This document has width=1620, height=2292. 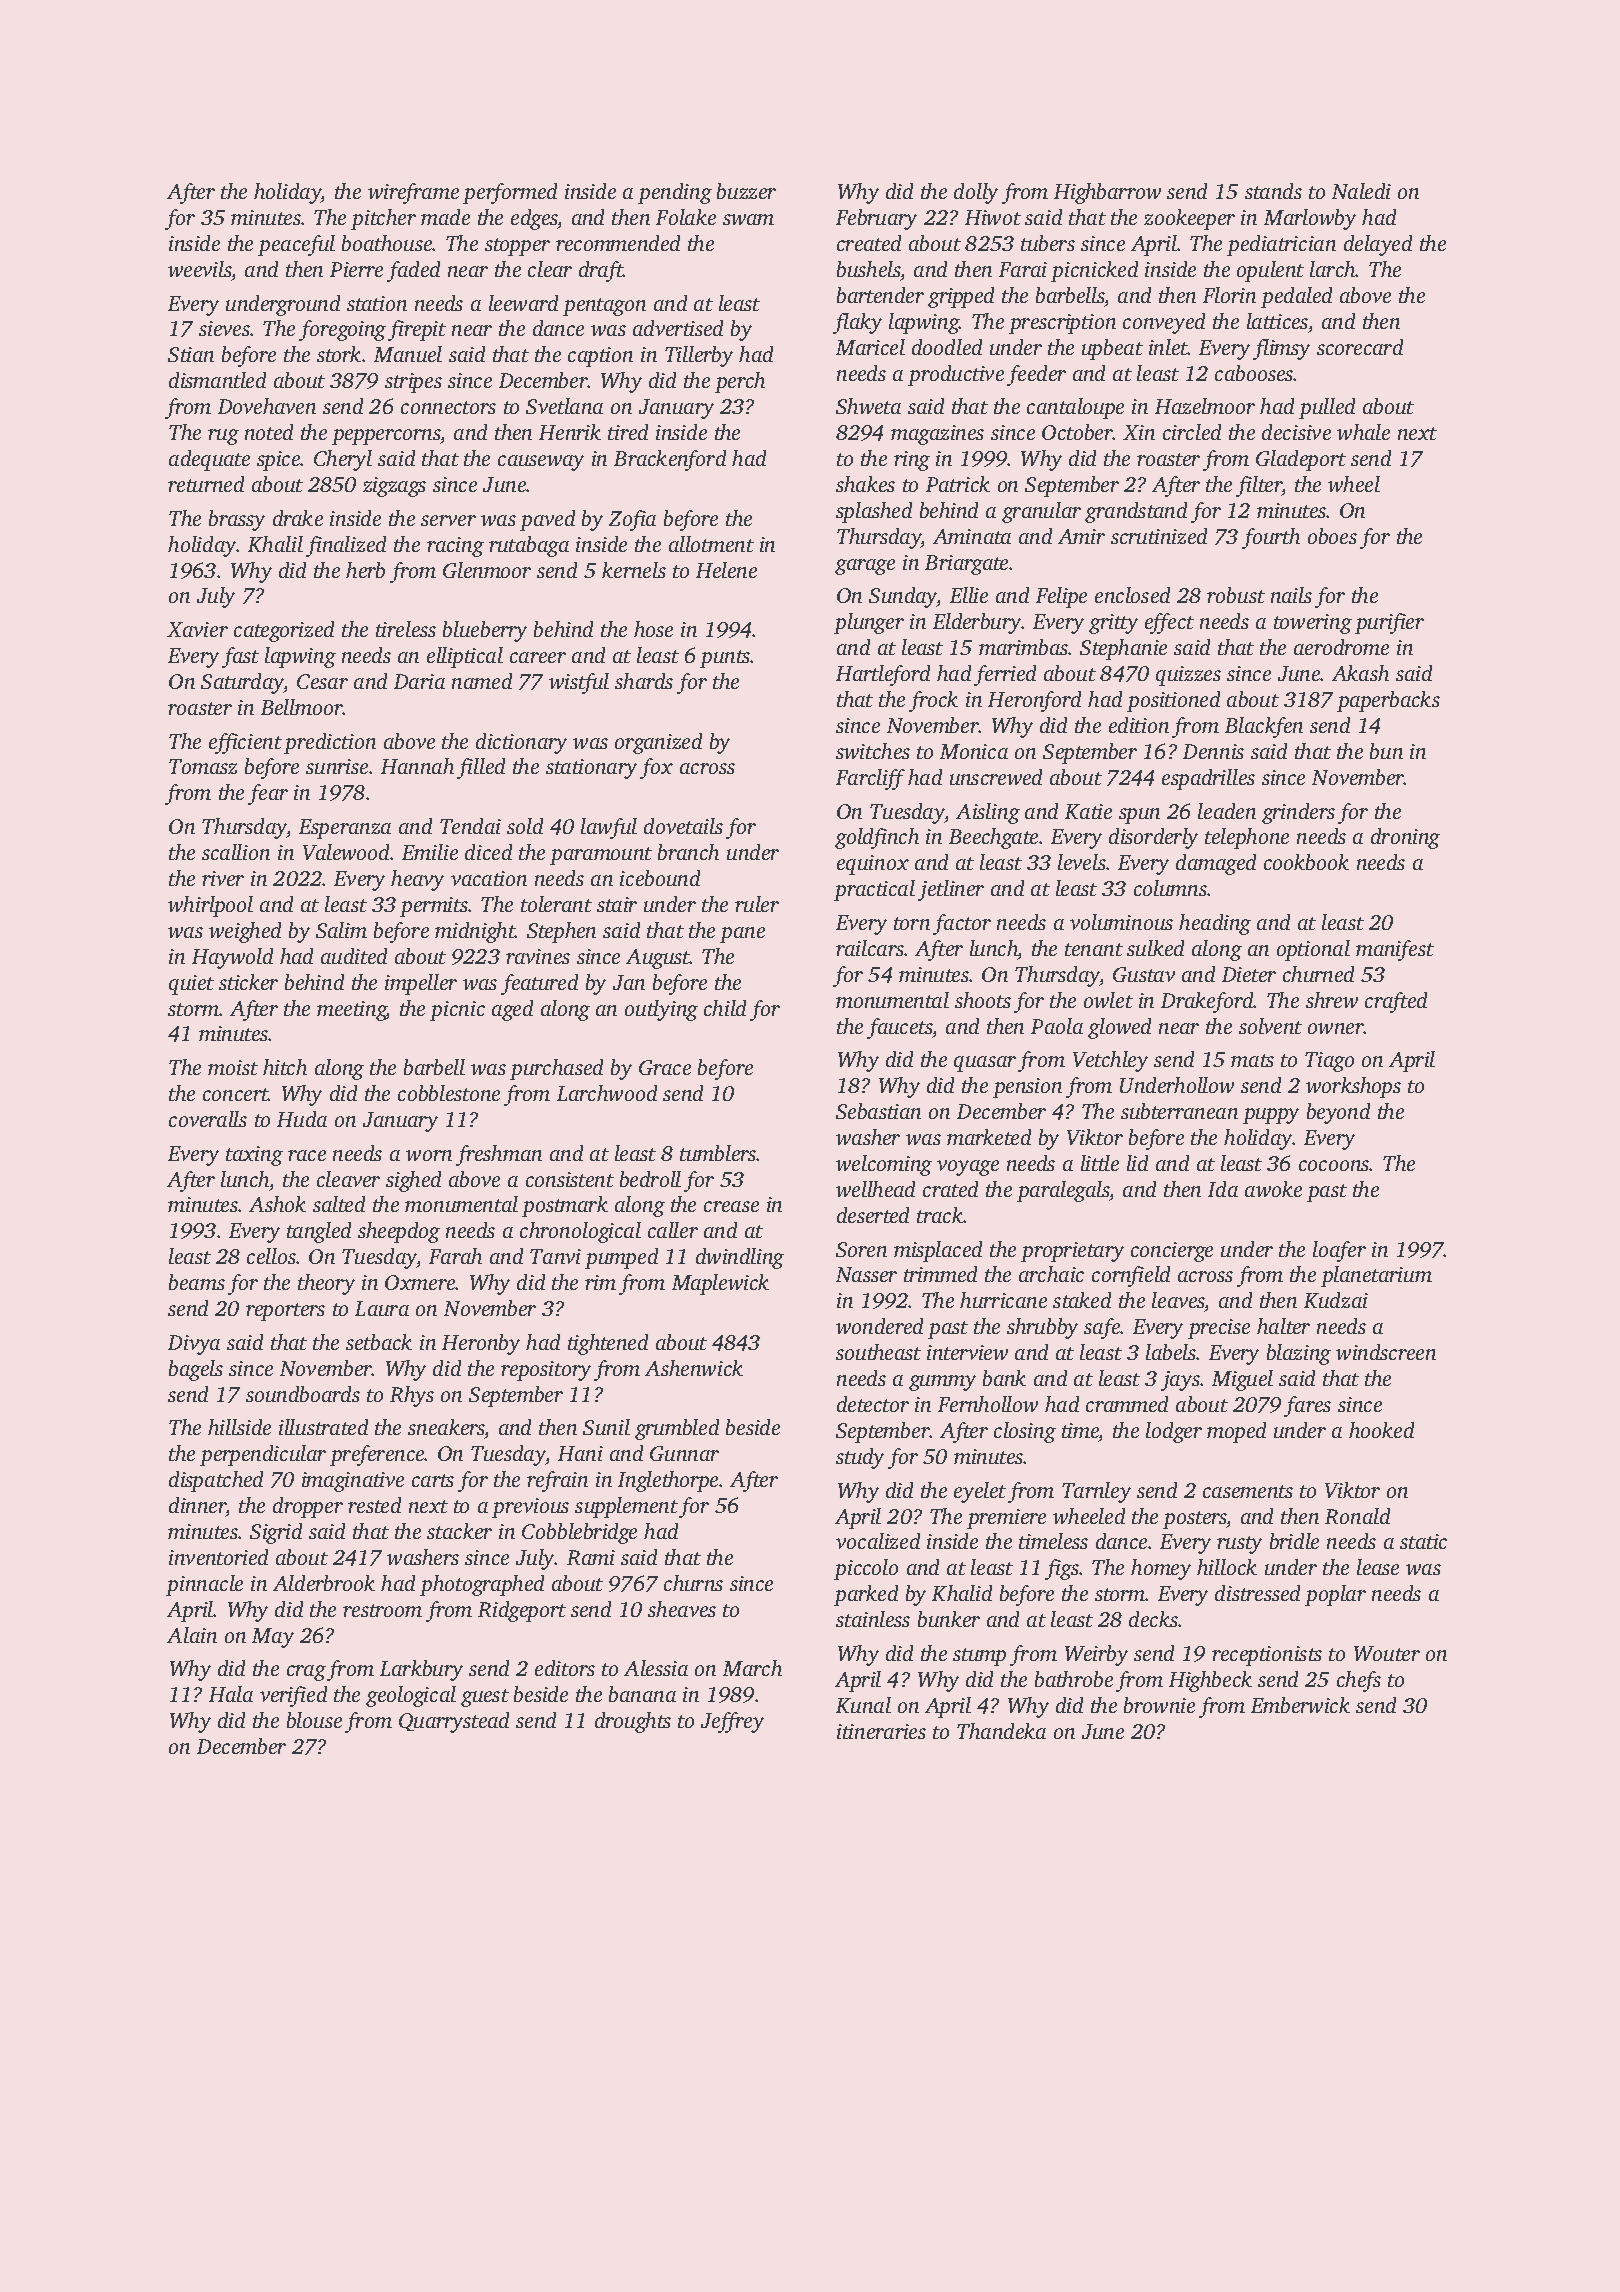 I want to click on wireframe, so click(x=413, y=193).
